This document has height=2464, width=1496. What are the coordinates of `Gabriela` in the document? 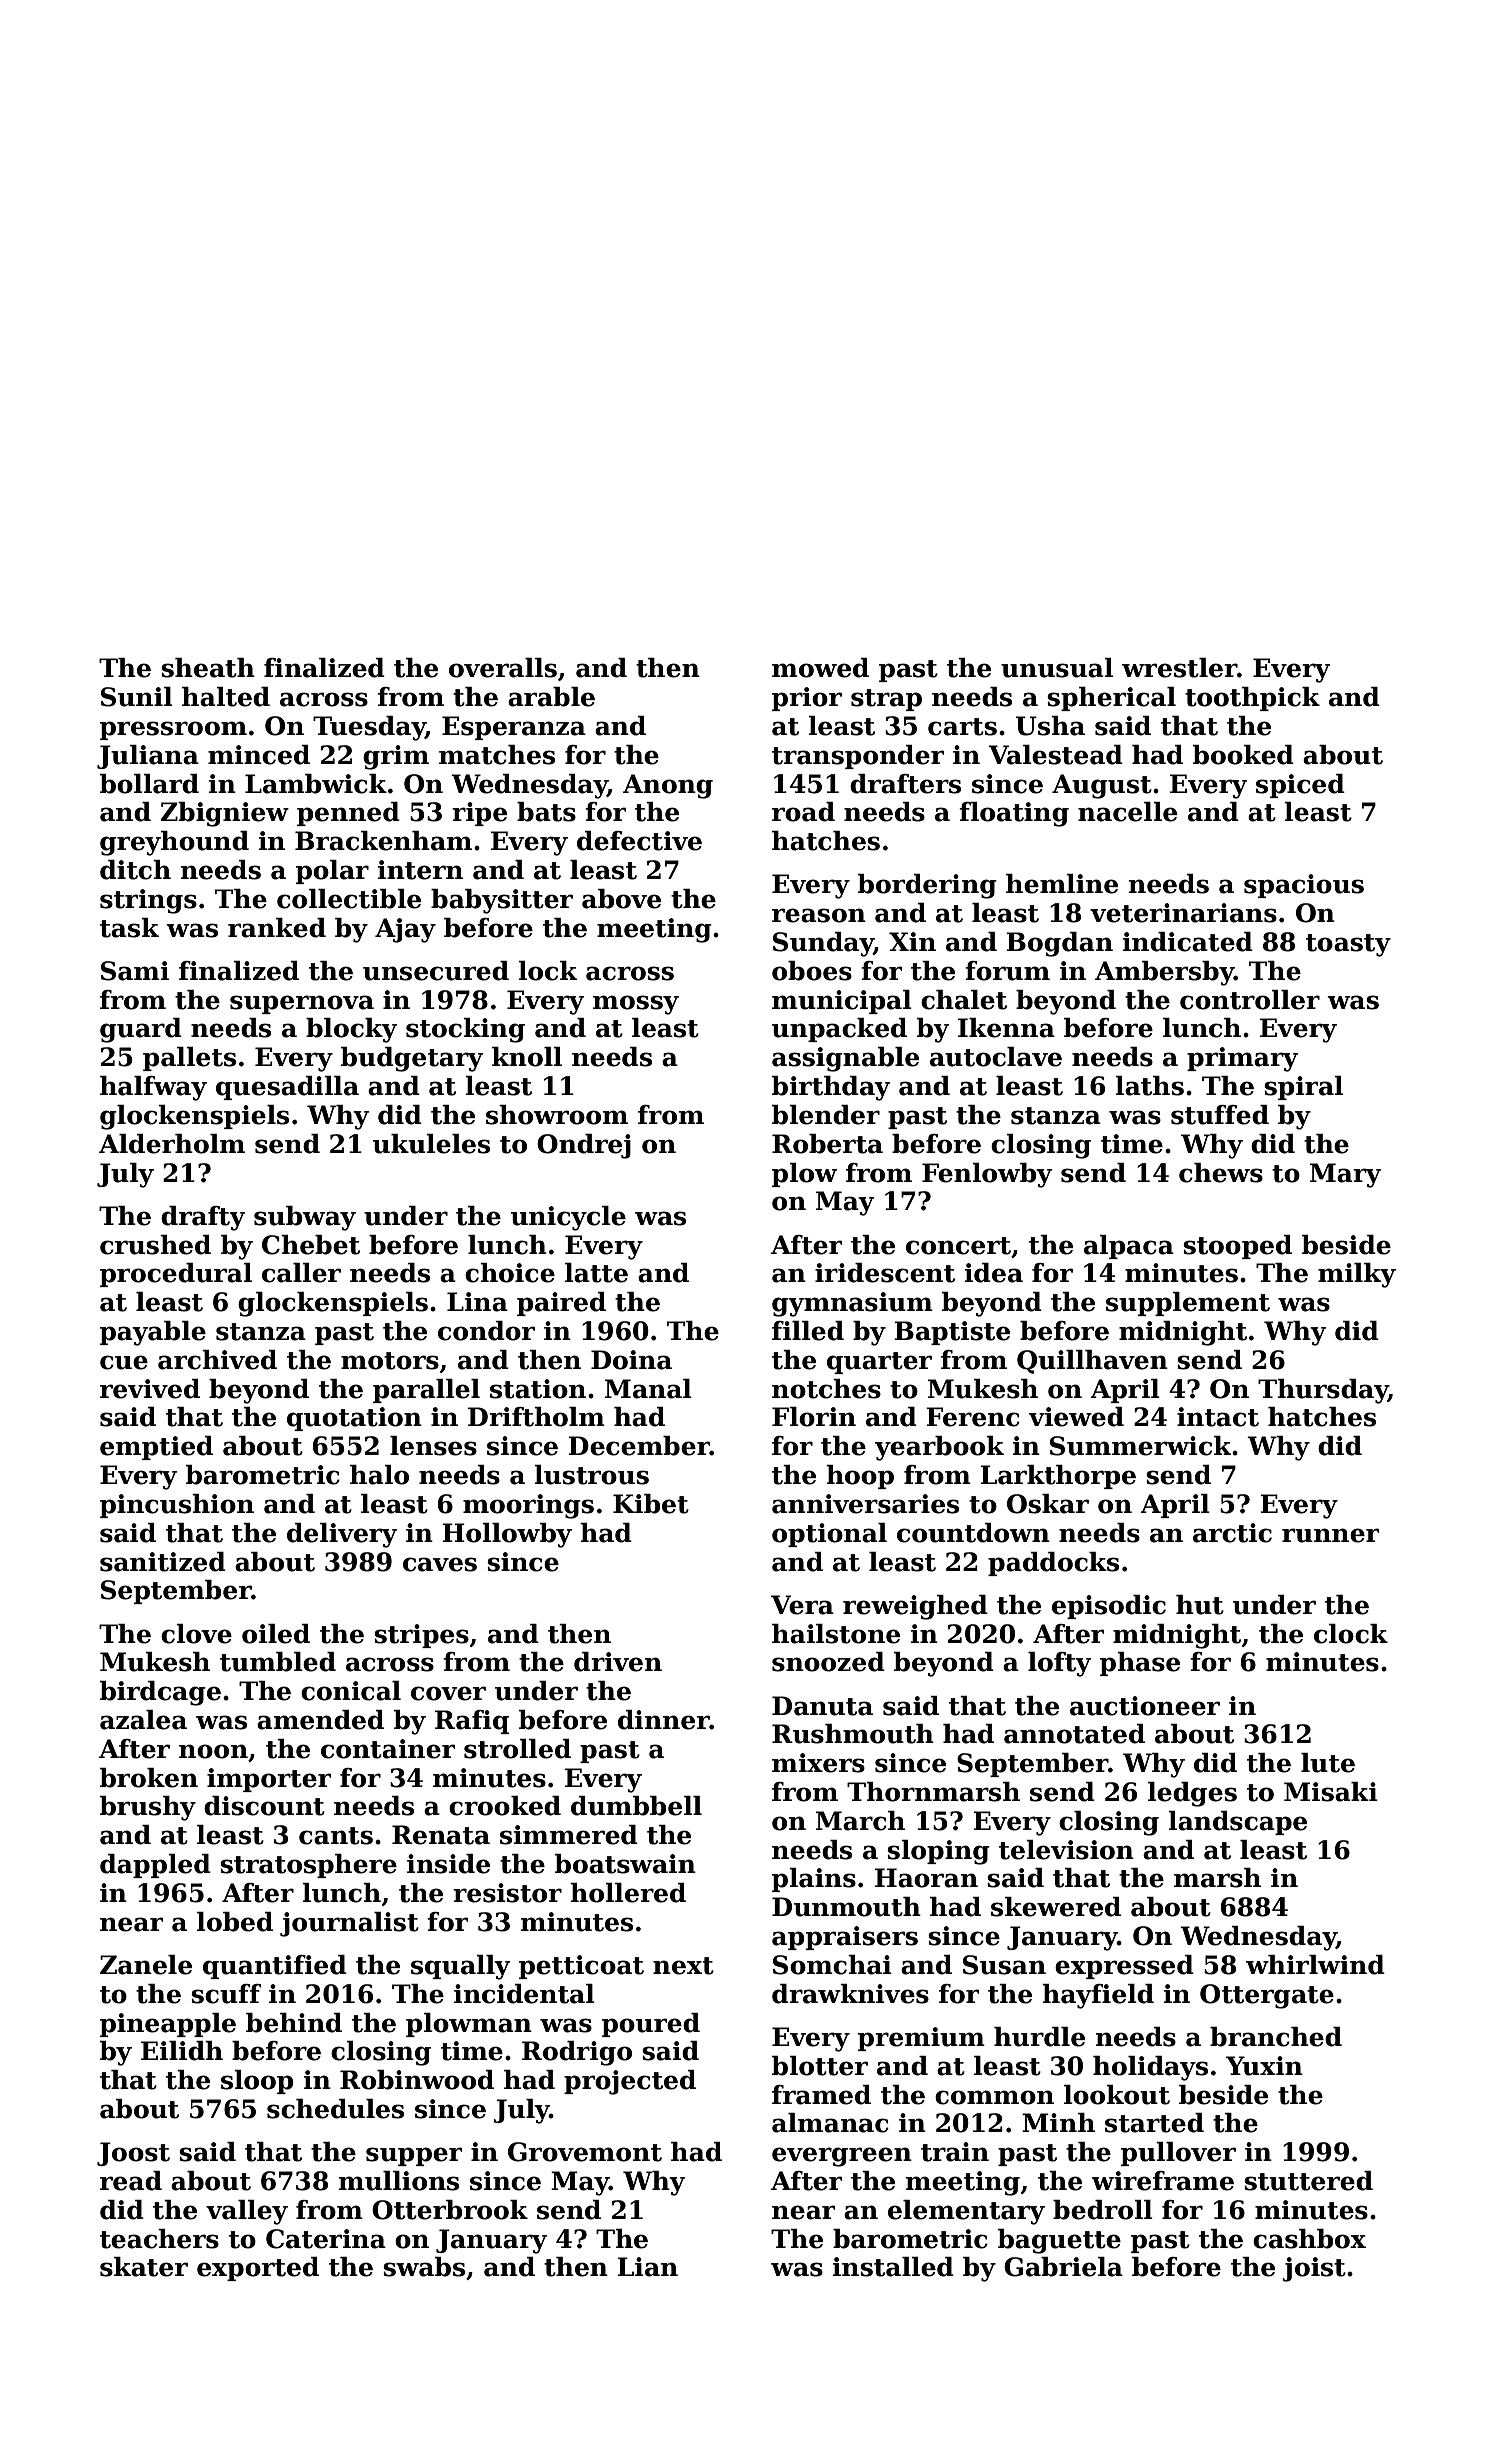 It's located at (1063, 2267).
